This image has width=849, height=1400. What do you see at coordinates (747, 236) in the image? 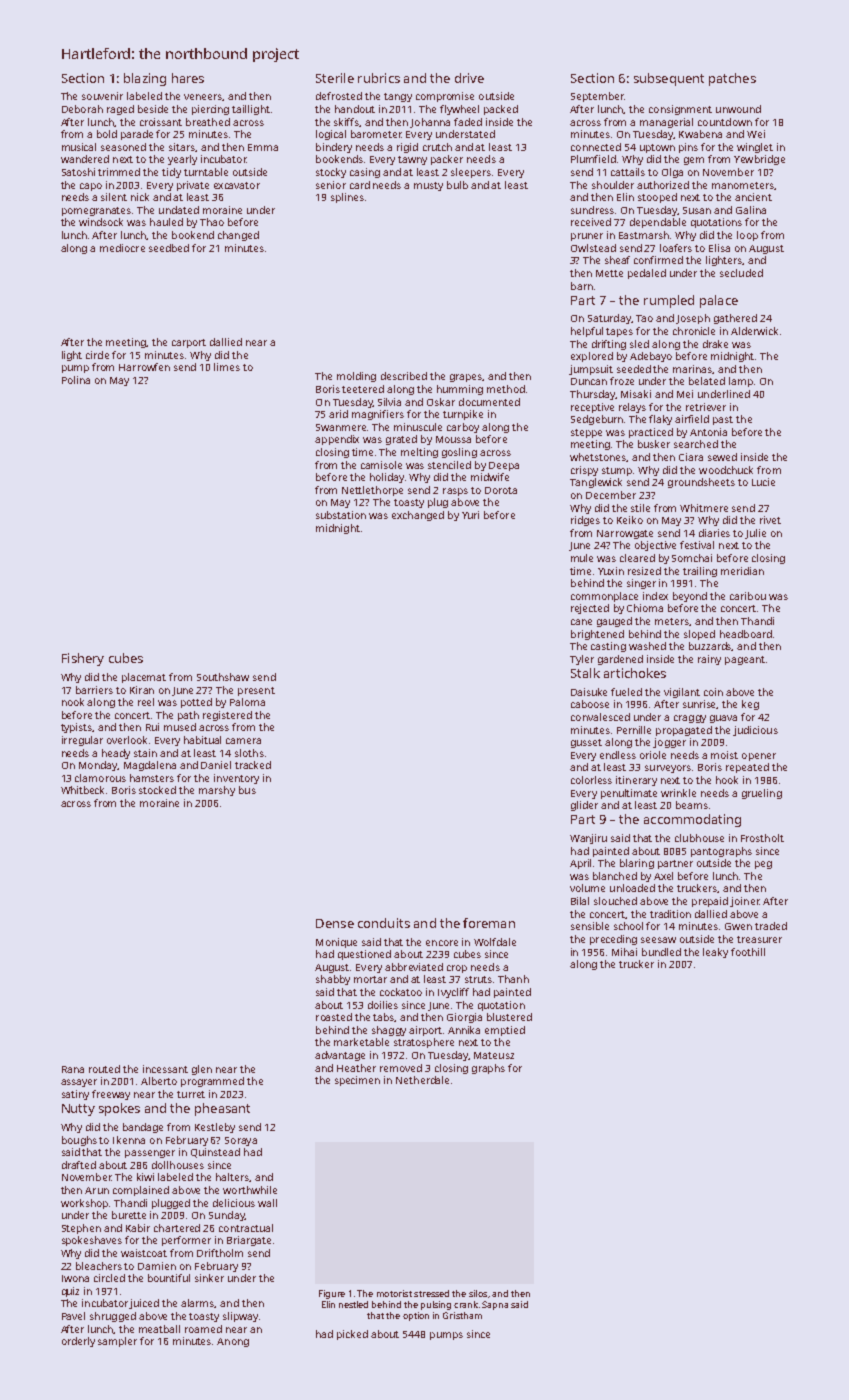
I see `loop` at bounding box center [747, 236].
